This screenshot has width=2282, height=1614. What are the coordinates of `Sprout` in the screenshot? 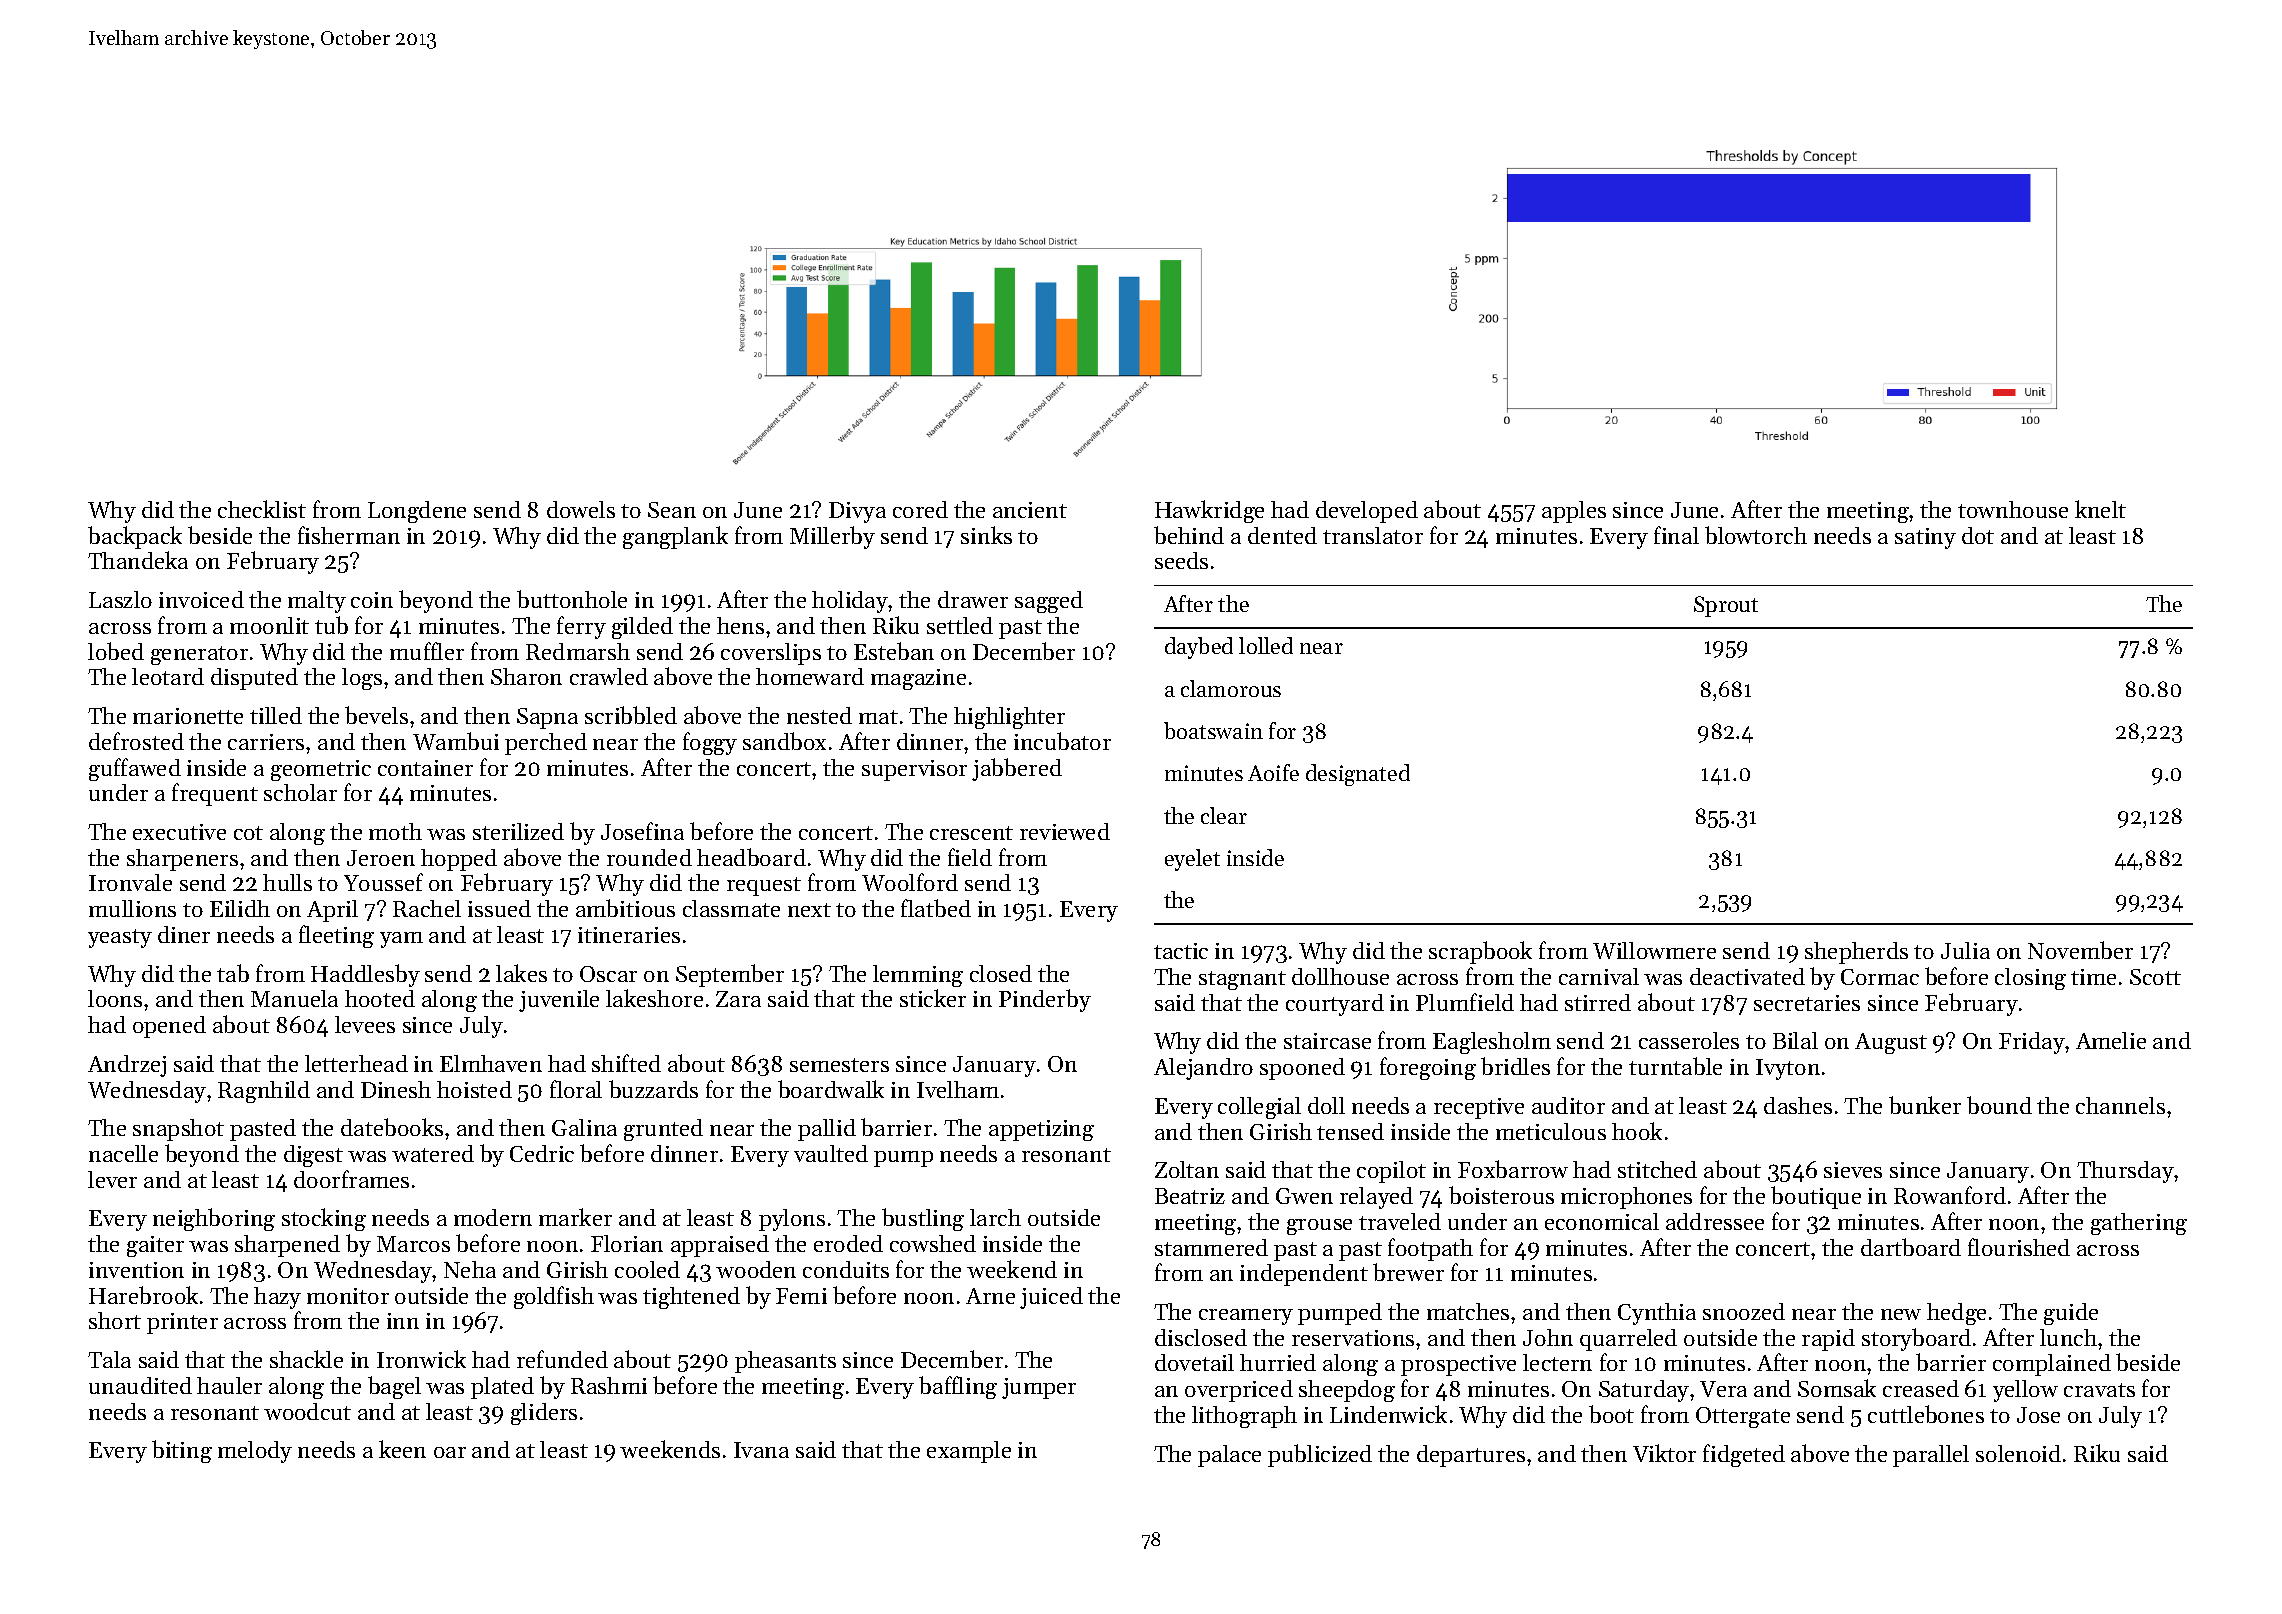 It's located at (1726, 606).
